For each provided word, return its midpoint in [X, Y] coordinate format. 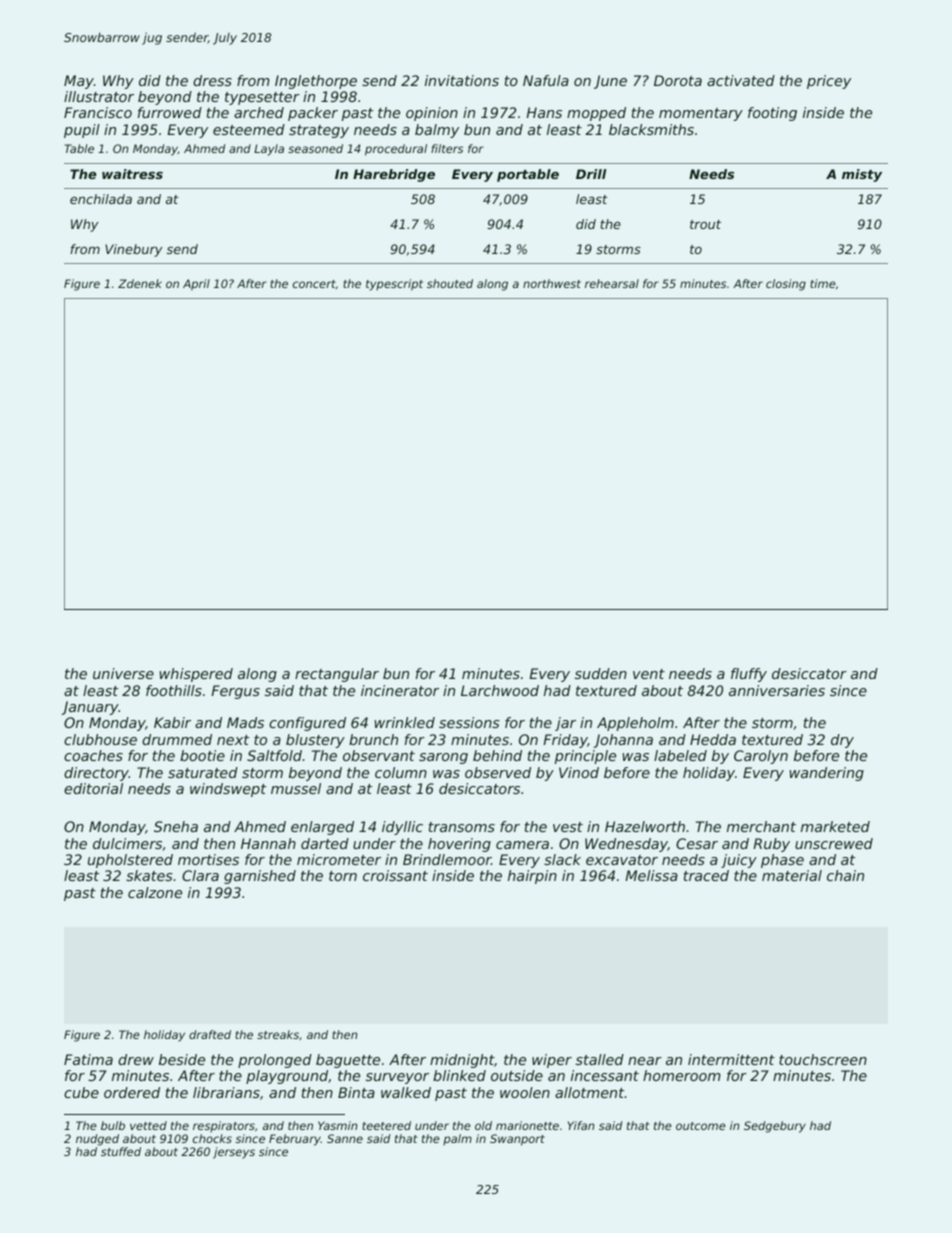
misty [862, 175]
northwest [552, 283]
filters [447, 148]
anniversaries [777, 690]
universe [123, 673]
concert [314, 284]
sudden [601, 673]
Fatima [88, 1059]
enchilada [101, 199]
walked [406, 1092]
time [823, 283]
